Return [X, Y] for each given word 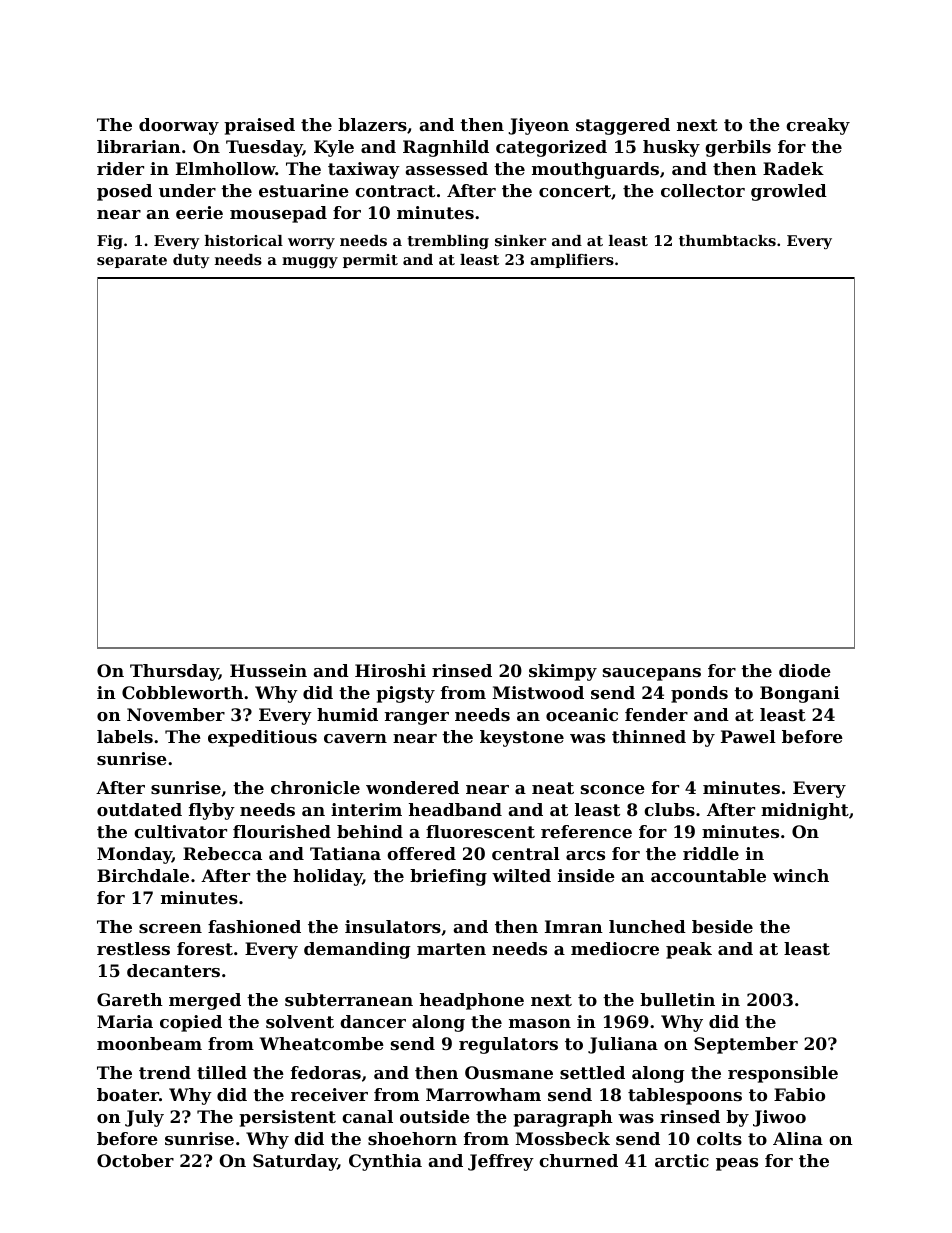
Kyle [334, 148]
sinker [520, 240]
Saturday [295, 1162]
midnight [805, 811]
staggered [623, 126]
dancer [373, 1021]
